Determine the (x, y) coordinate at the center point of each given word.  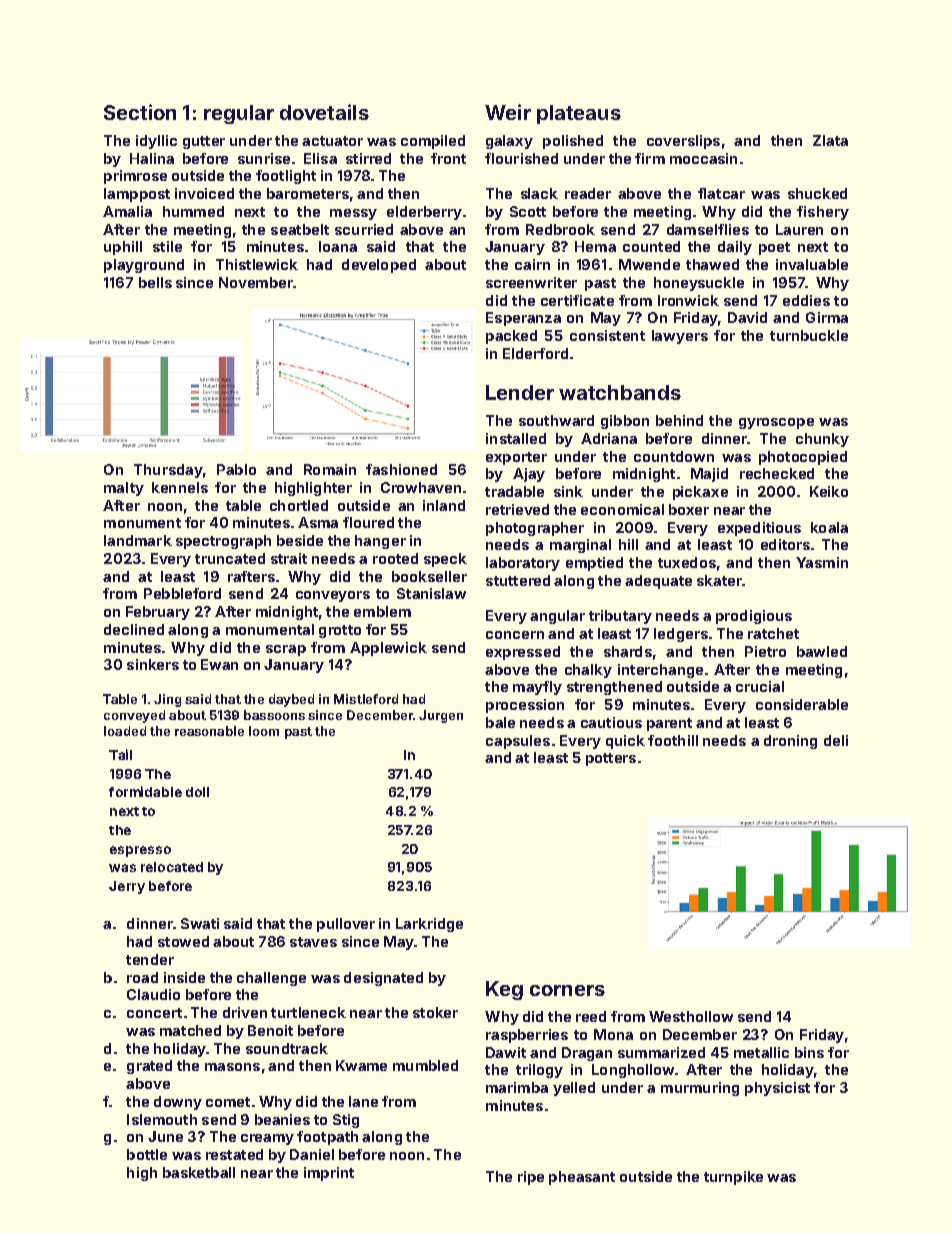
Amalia (127, 211)
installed (516, 438)
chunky (822, 440)
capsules (518, 742)
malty (124, 489)
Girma (827, 317)
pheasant (582, 1178)
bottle (147, 1154)
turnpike (733, 1178)
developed (379, 266)
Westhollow (691, 1016)
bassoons (274, 715)
